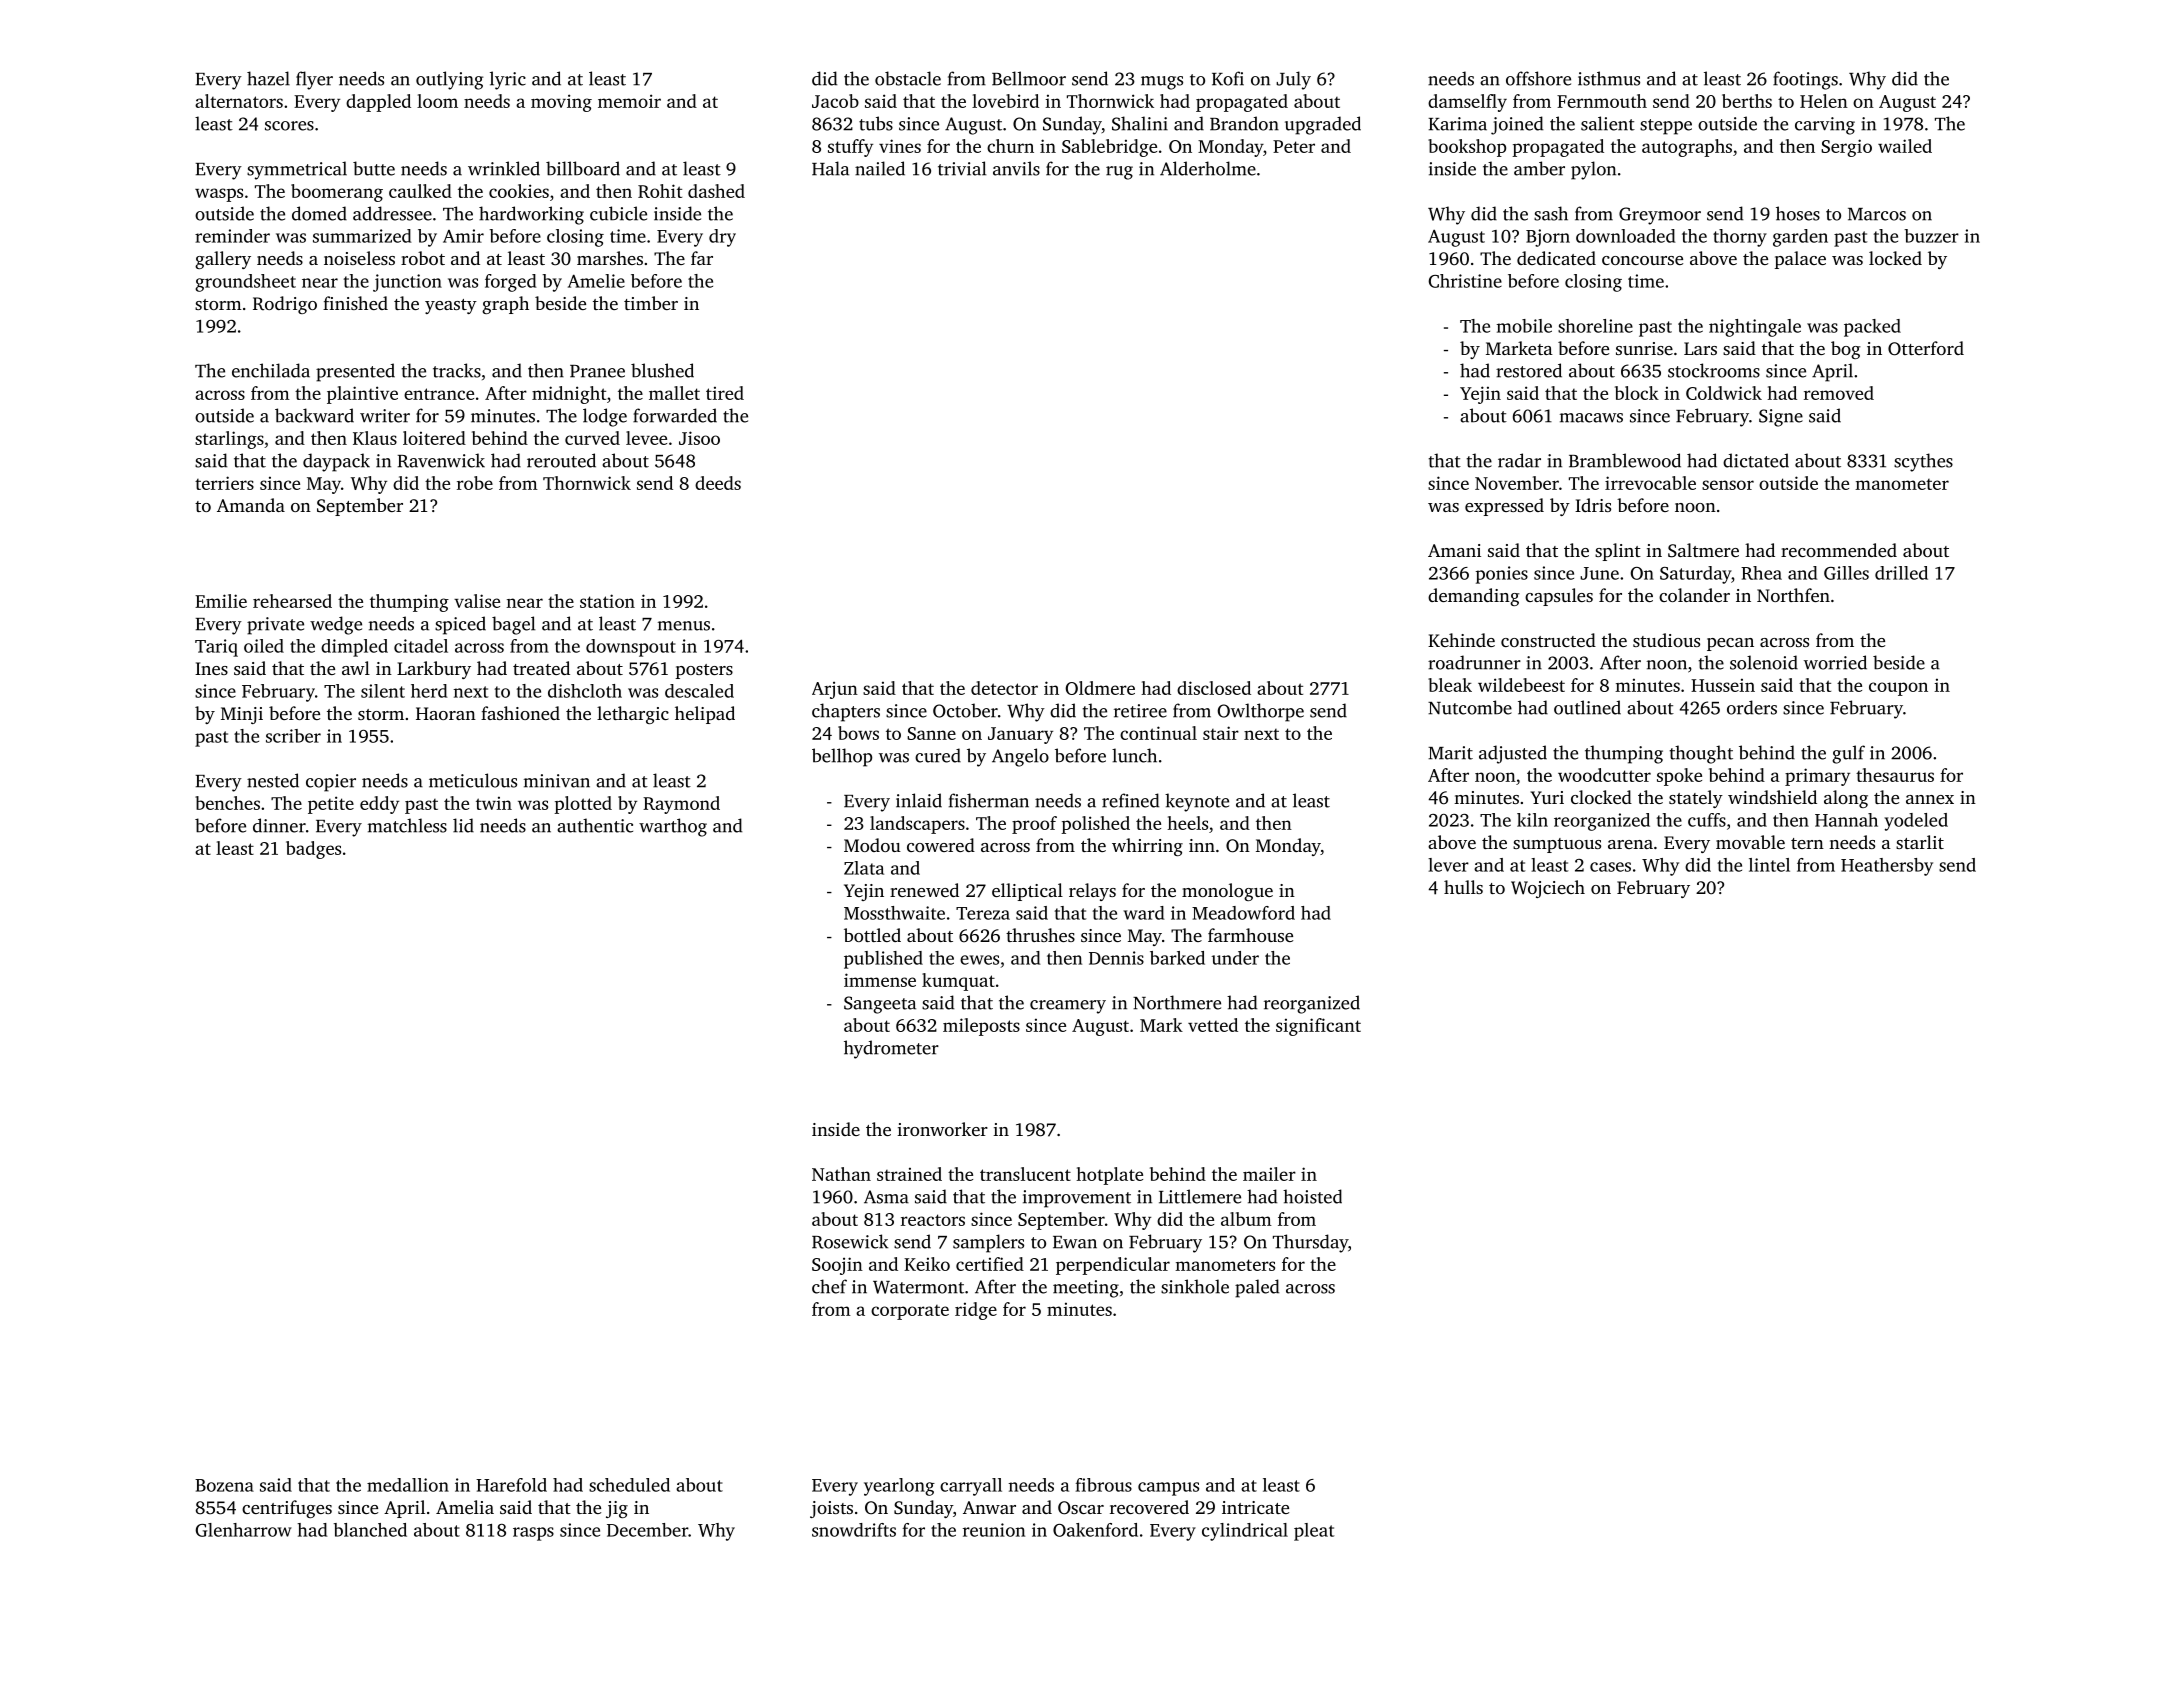 The width and height of the page is (2178, 1683). I want to click on timber, so click(651, 303).
